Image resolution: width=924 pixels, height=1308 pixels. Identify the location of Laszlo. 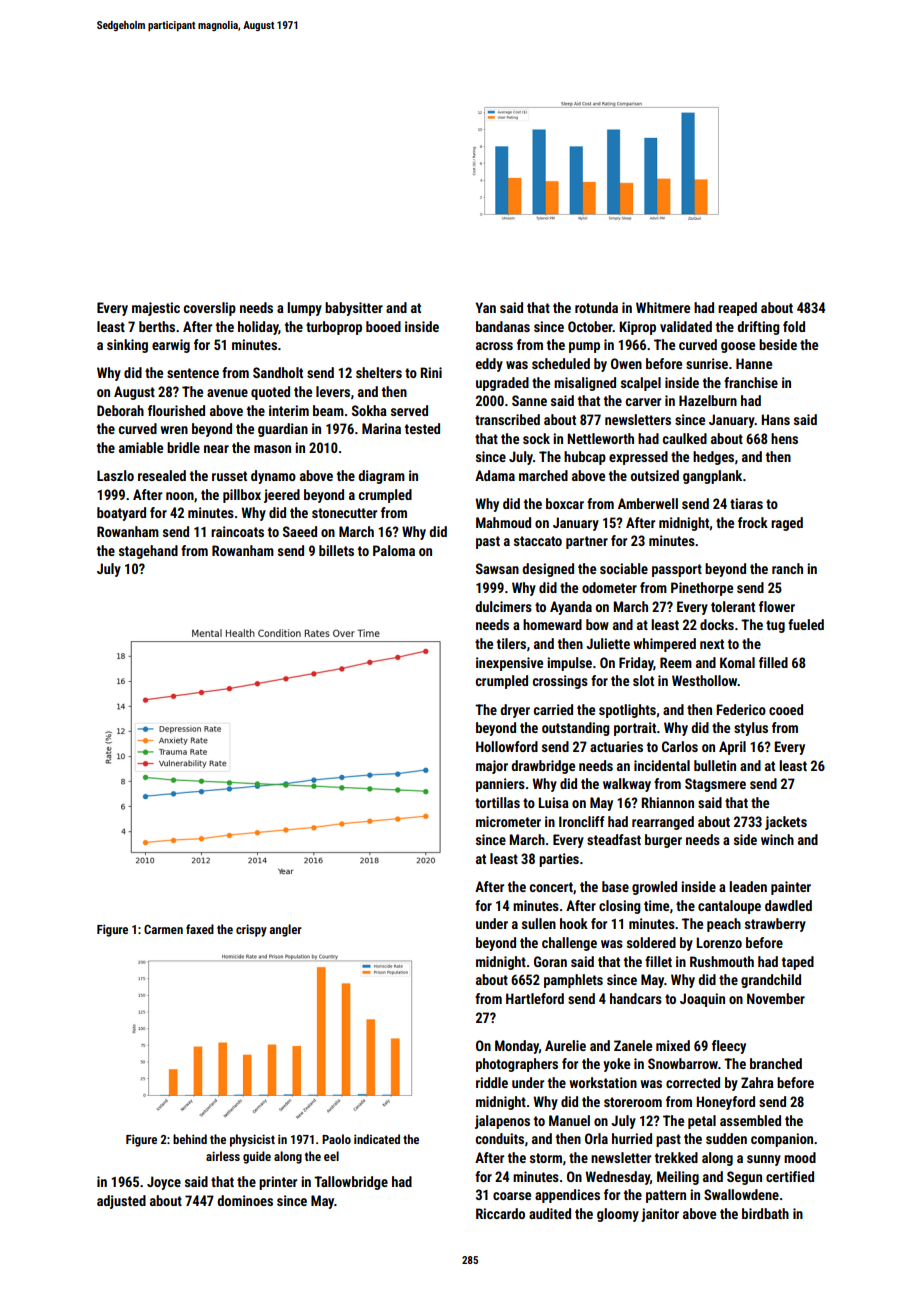
(115, 475).
